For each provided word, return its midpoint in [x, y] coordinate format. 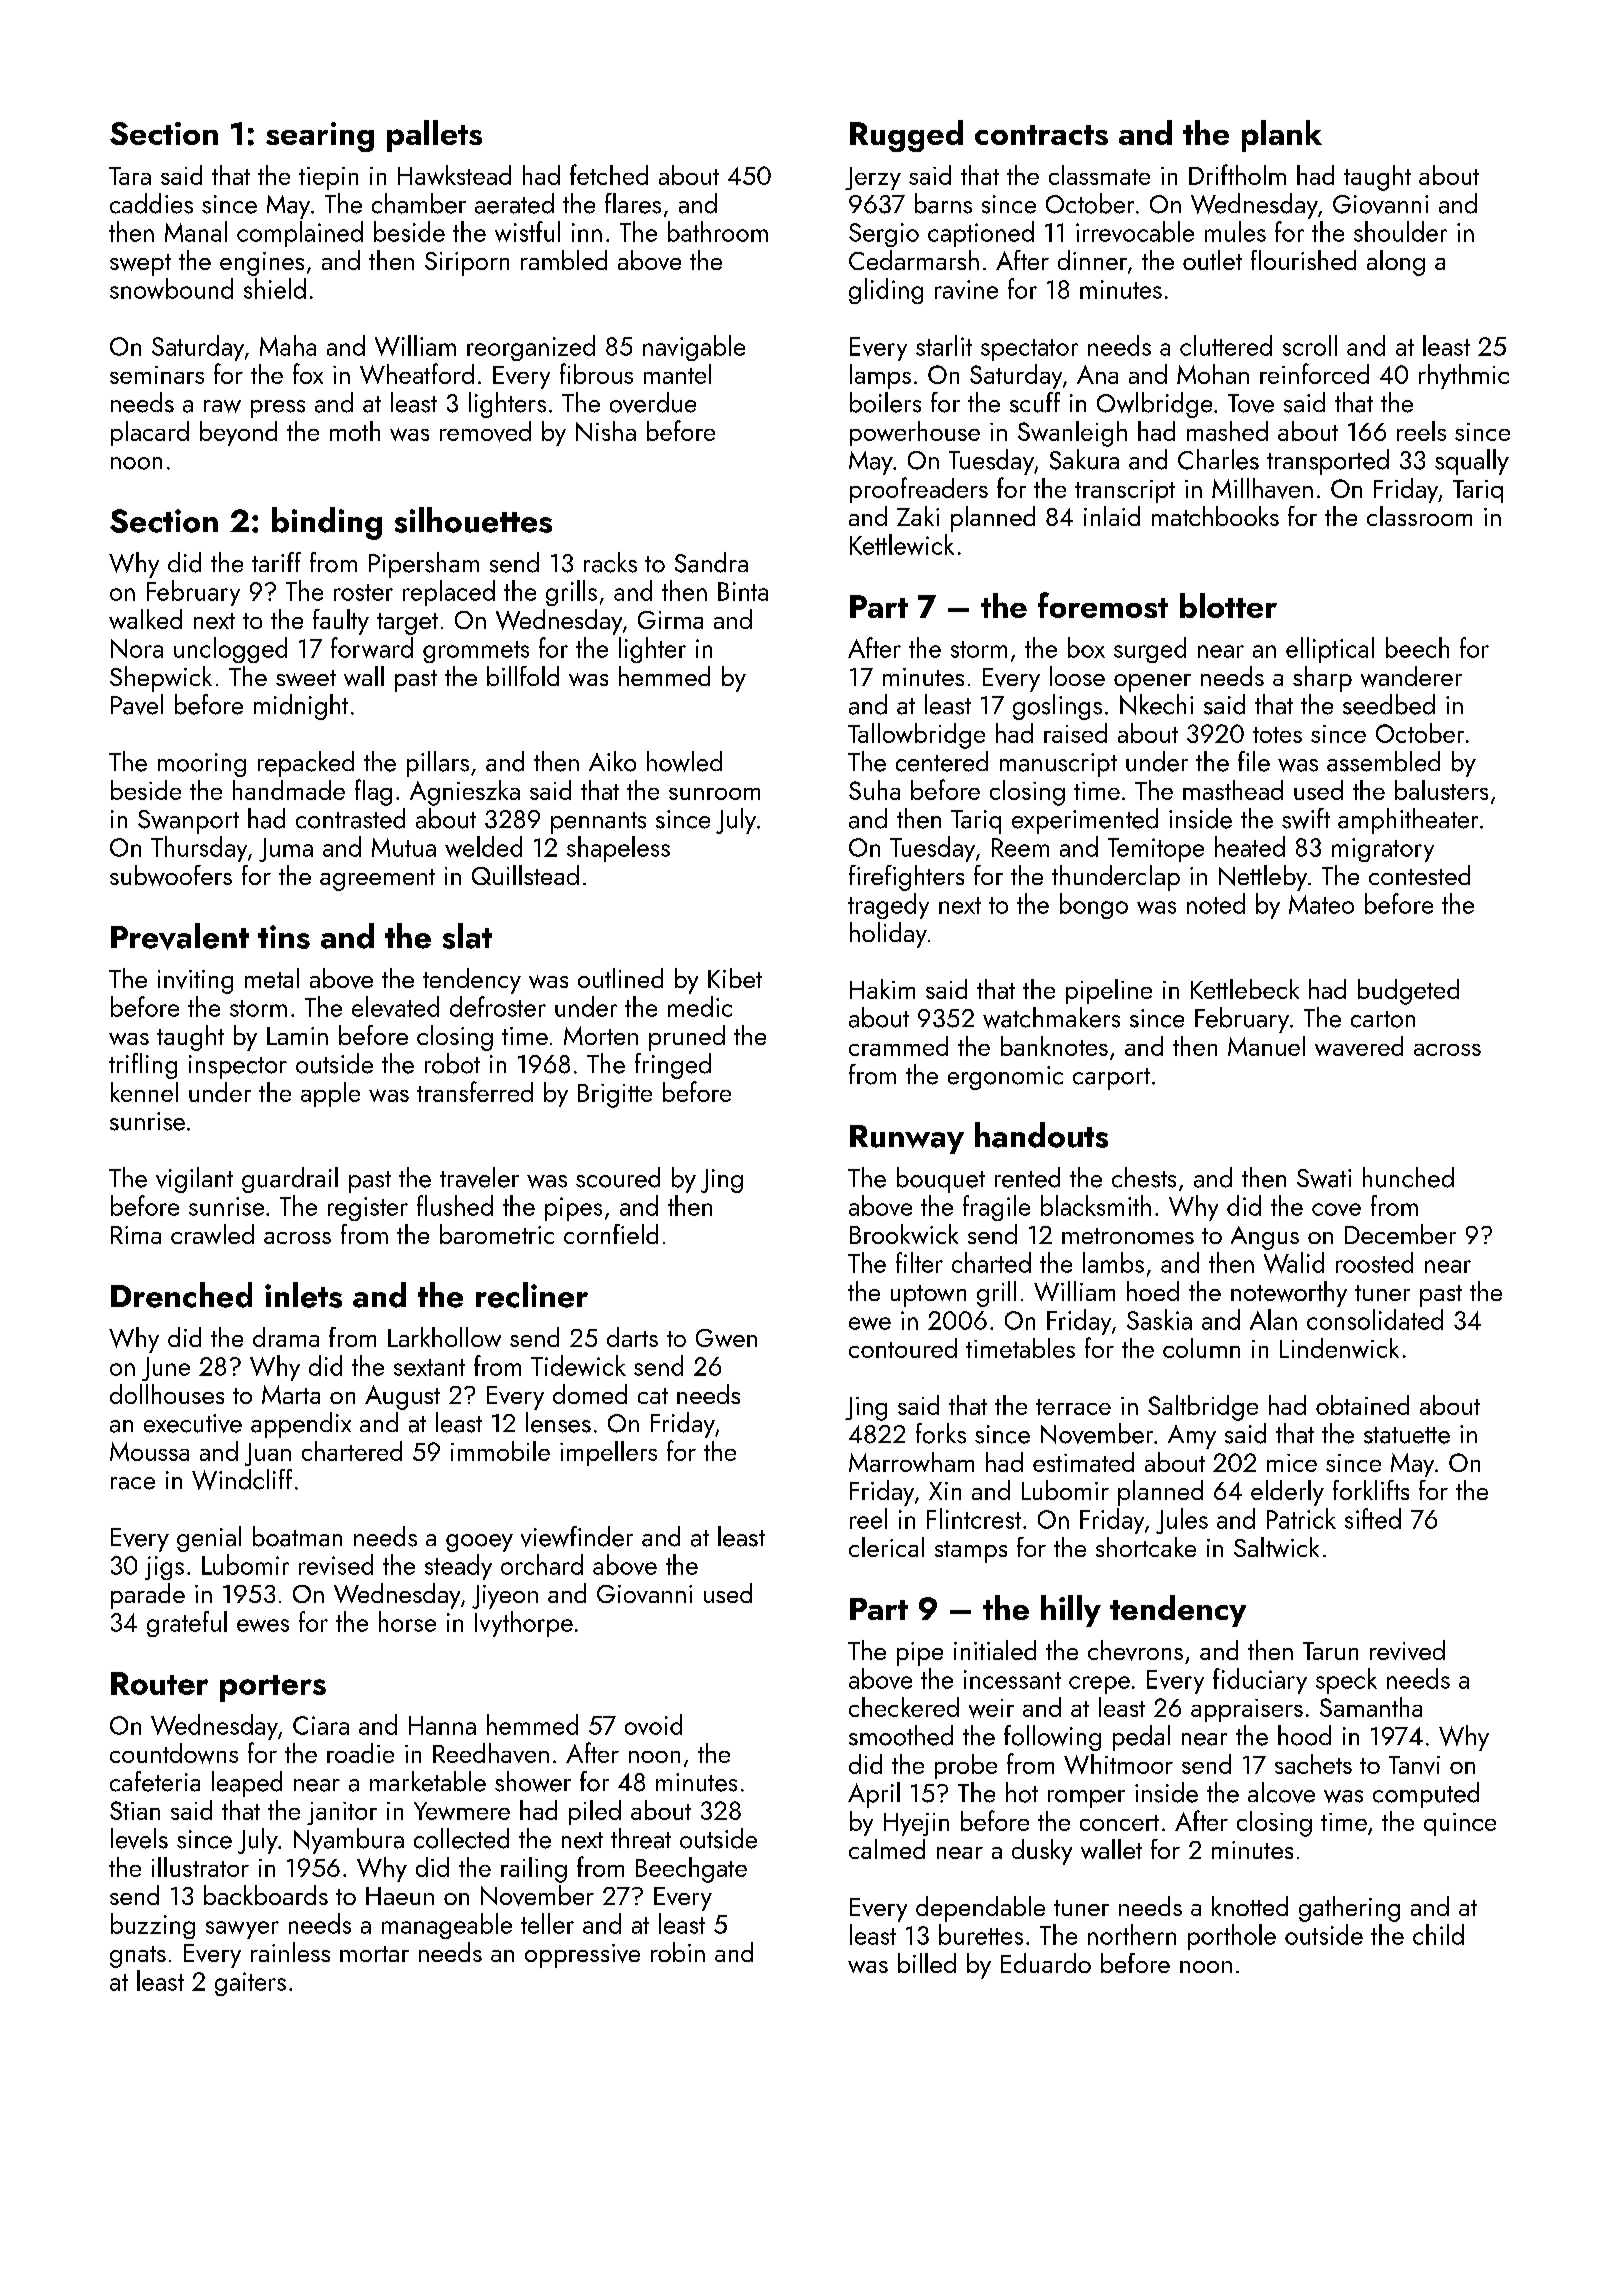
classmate [1099, 175]
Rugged [906, 136]
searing [320, 137]
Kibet [735, 978]
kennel [144, 1092]
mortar [374, 1954]
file [1254, 761]
